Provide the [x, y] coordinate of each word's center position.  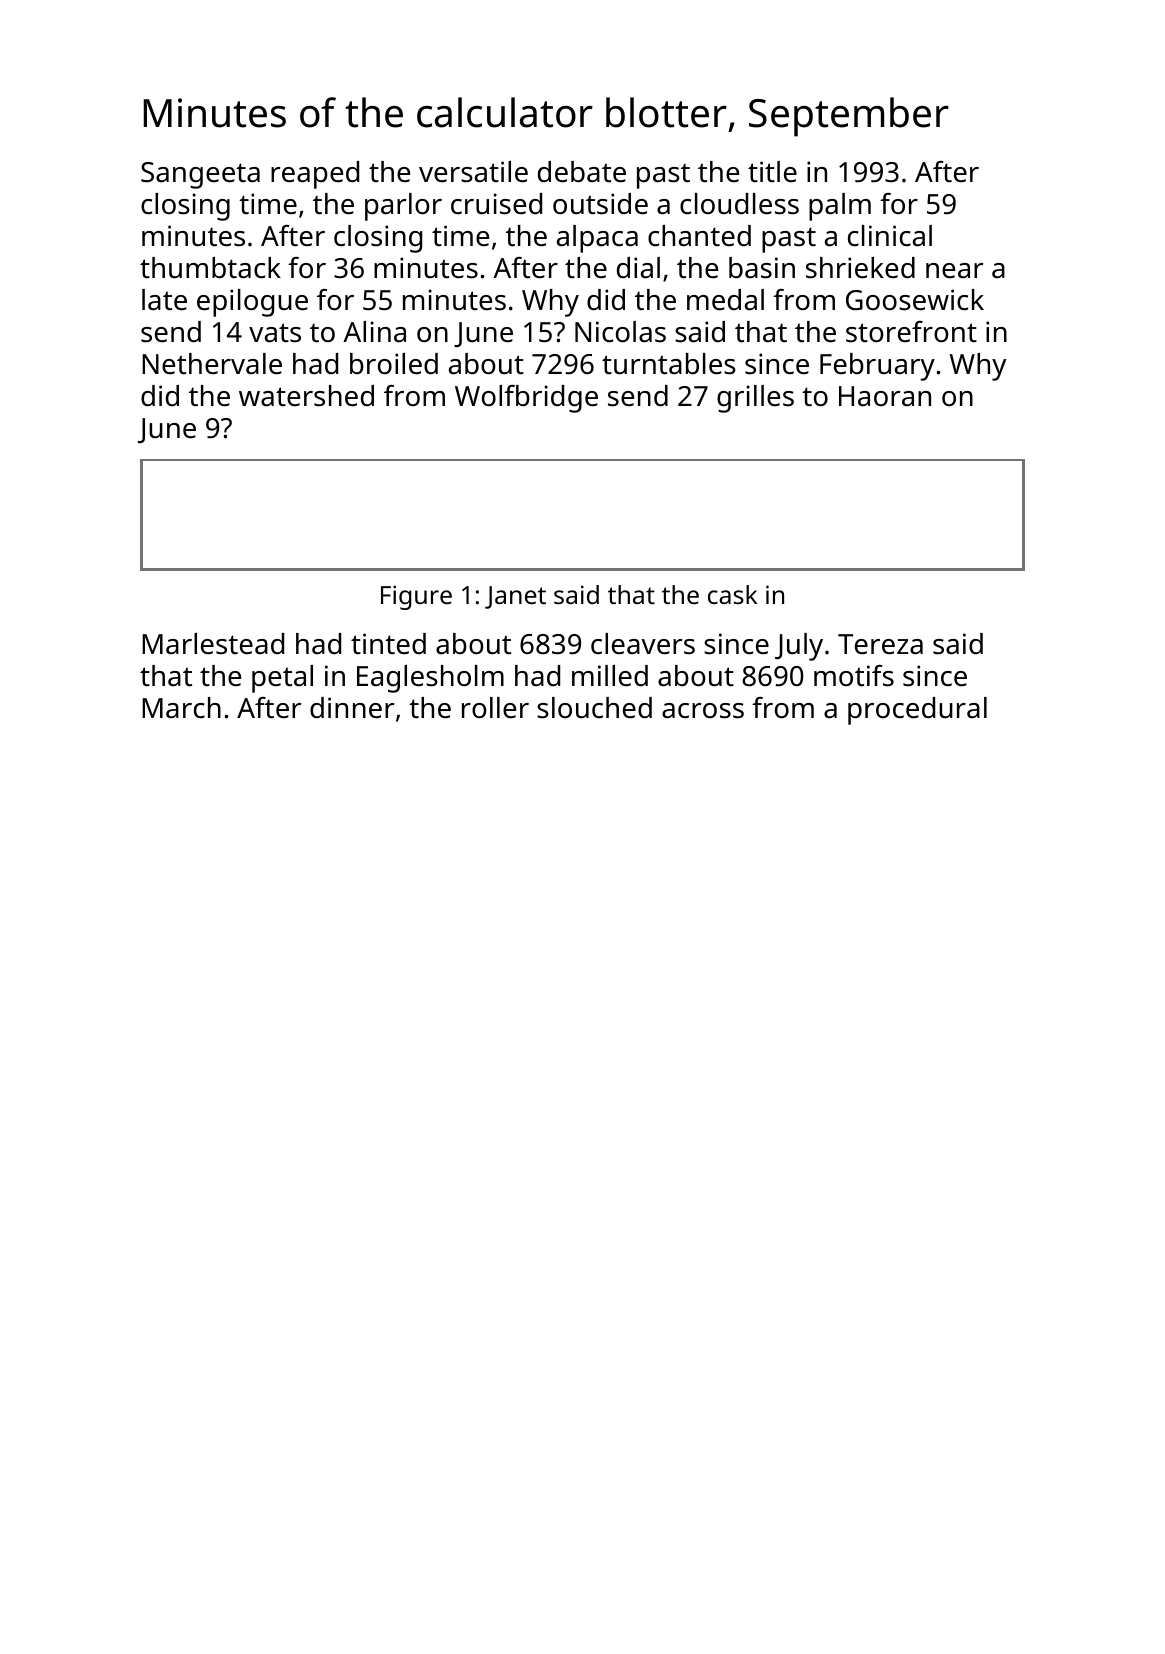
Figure [416, 597]
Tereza [880, 644]
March [181, 708]
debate [582, 172]
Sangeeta [200, 175]
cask [733, 594]
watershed [306, 396]
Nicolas [620, 332]
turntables [669, 364]
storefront [911, 332]
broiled [394, 364]
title [772, 172]
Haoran [885, 396]
